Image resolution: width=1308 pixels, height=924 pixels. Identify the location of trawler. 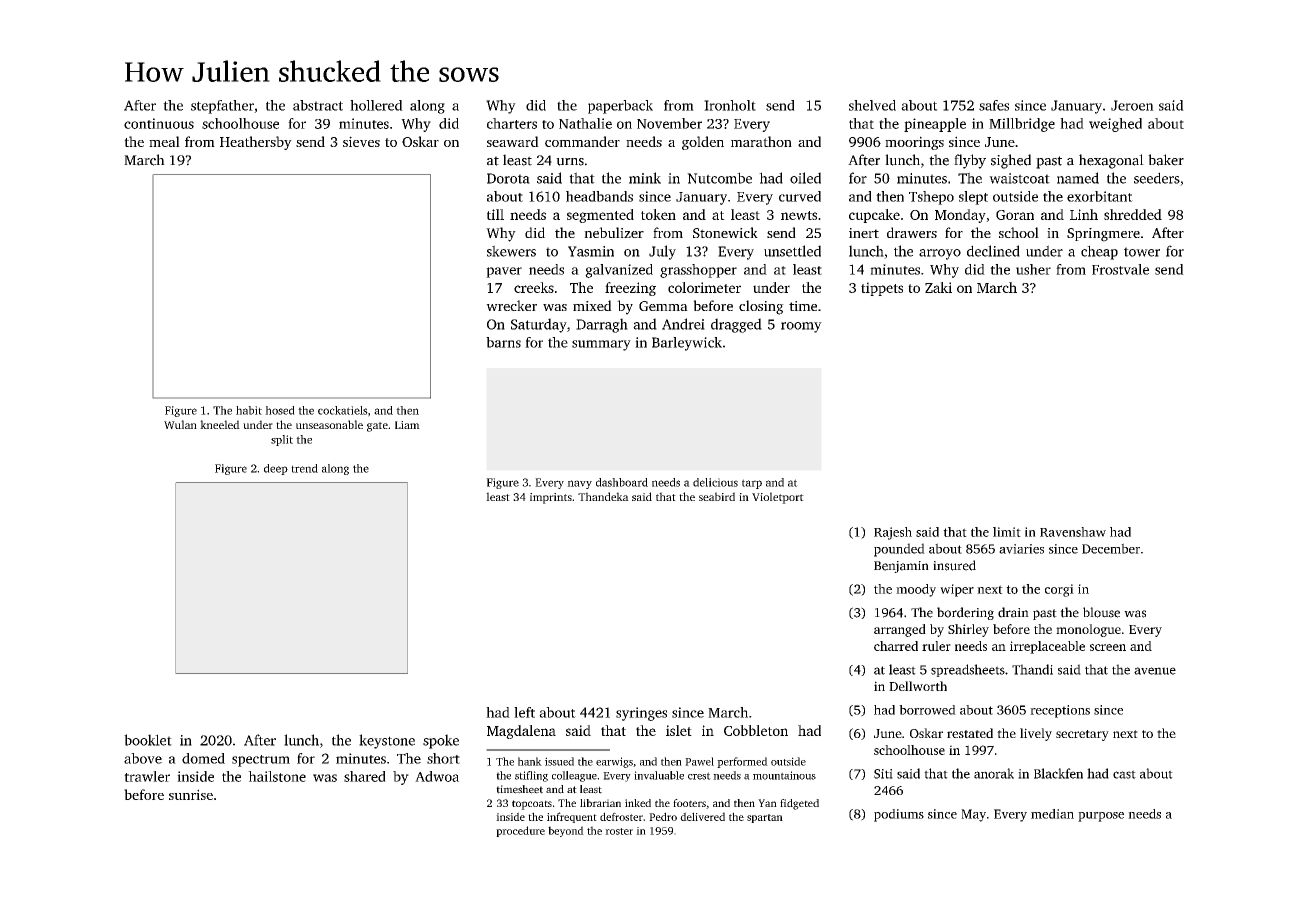
(147, 776).
